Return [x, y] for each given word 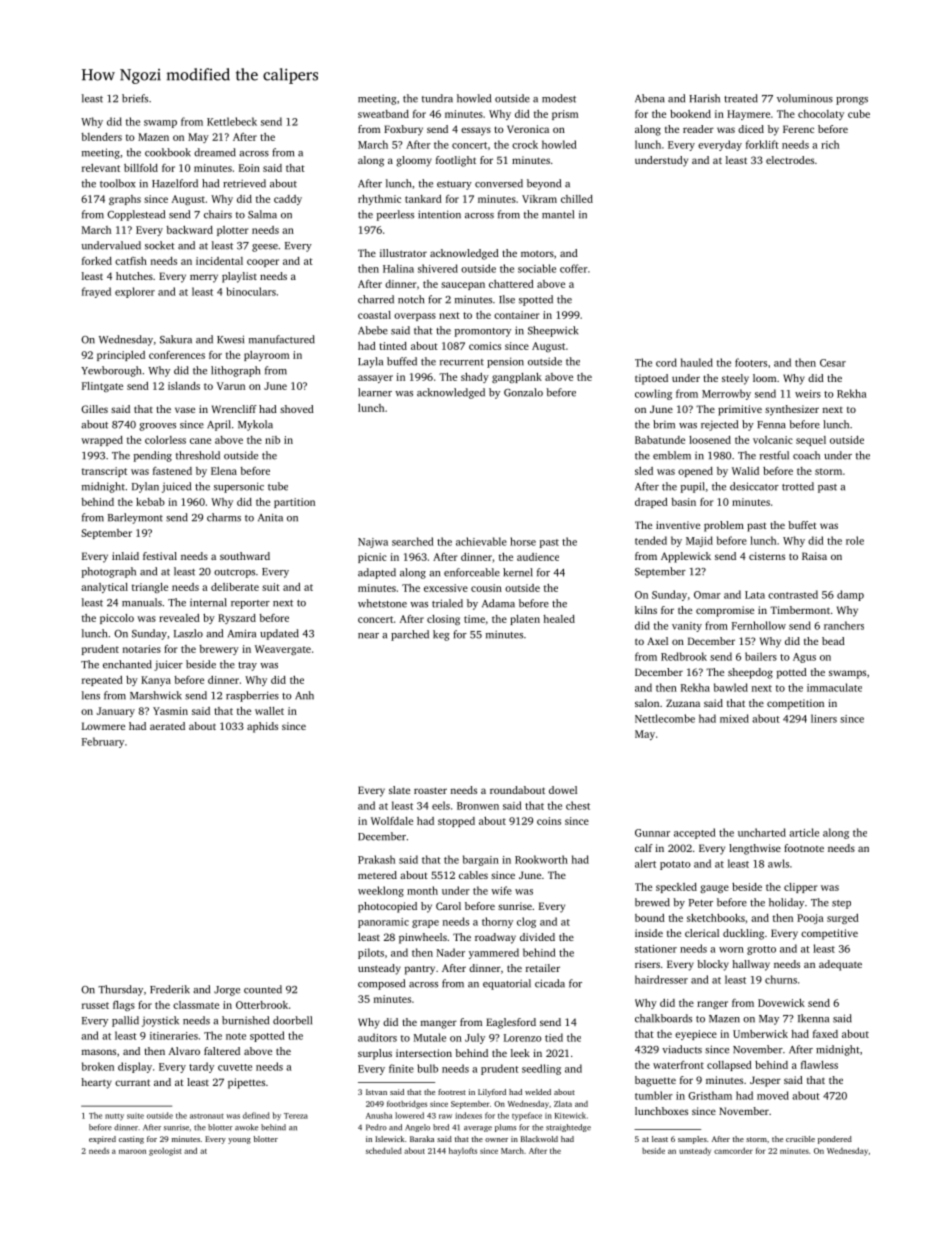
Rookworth [541, 859]
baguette [655, 1081]
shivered [438, 268]
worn [731, 950]
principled [121, 356]
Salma [262, 214]
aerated [167, 726]
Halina [398, 268]
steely [735, 379]
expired [102, 1140]
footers [751, 362]
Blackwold [539, 1139]
